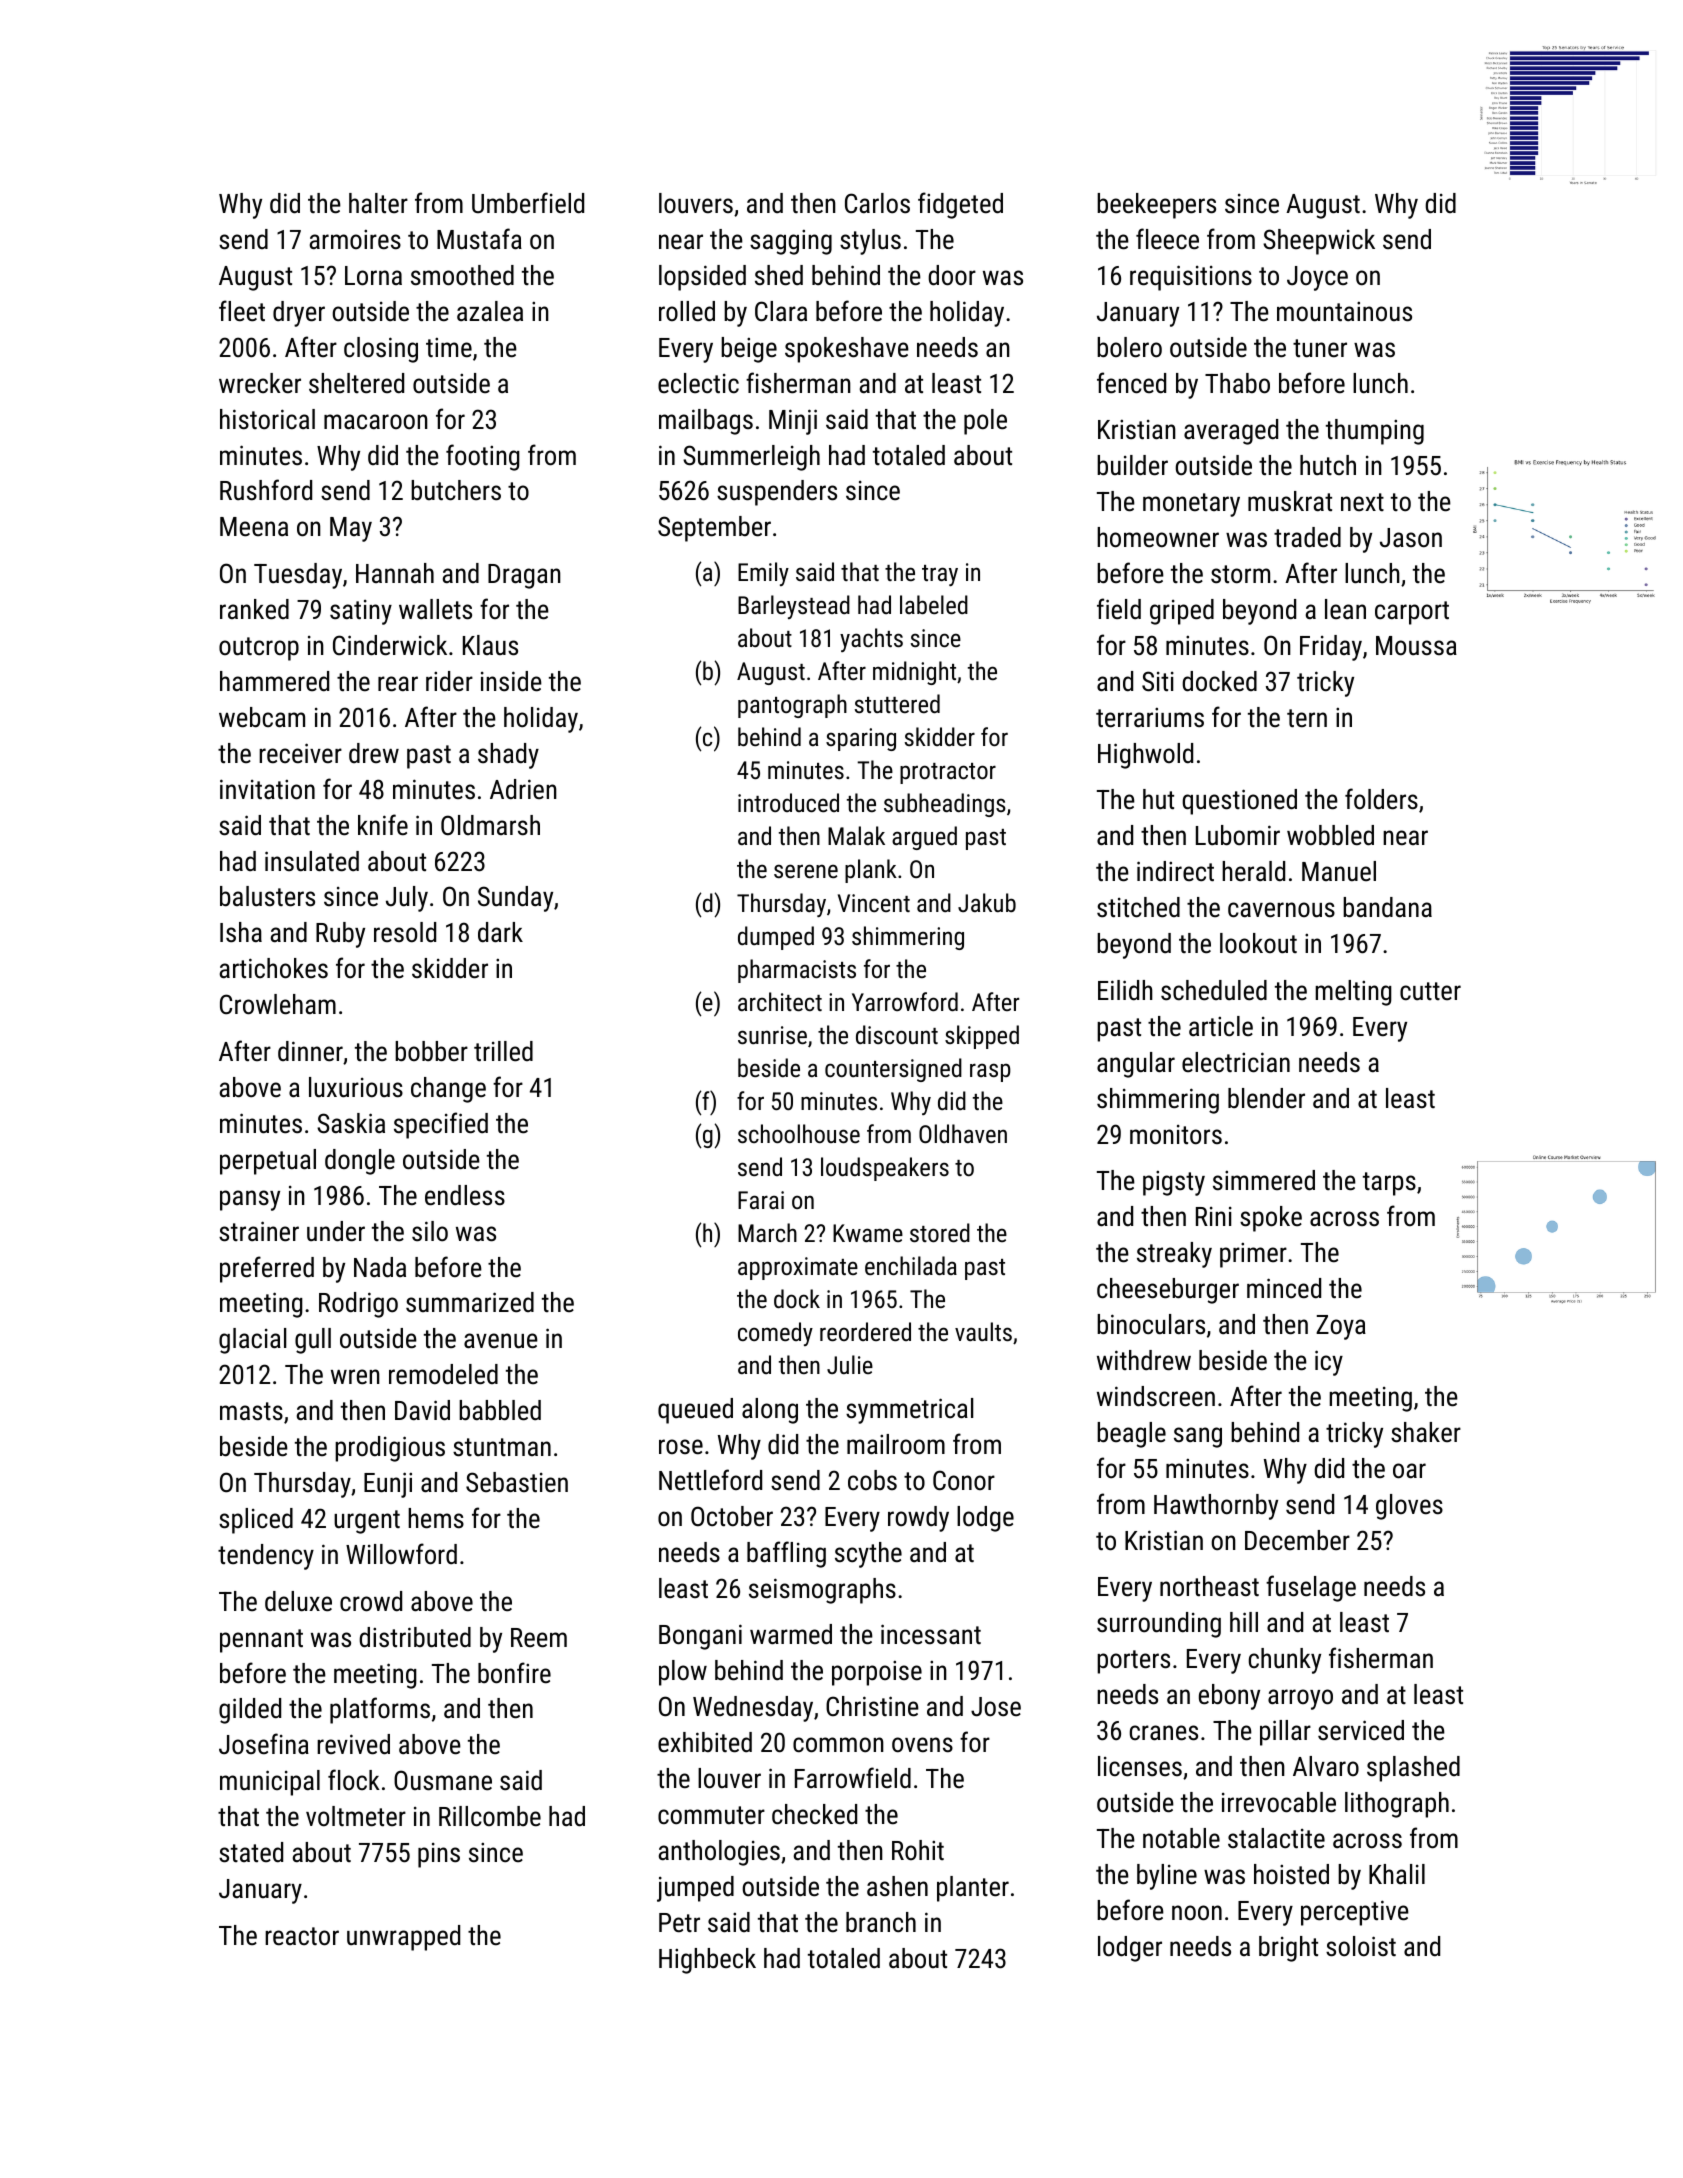 This screenshot has width=1683, height=2178. I want to click on Petr, so click(679, 1923).
